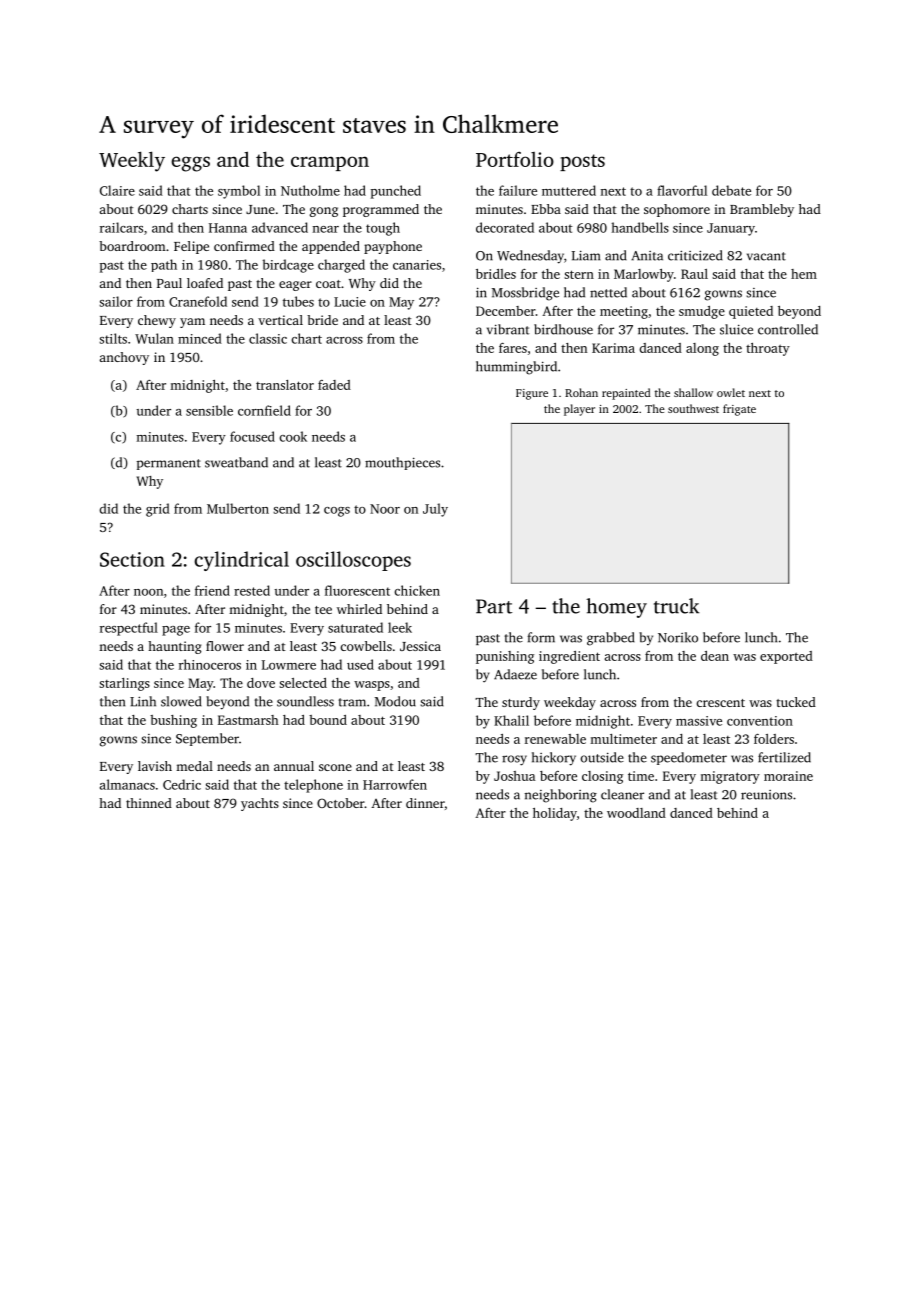  What do you see at coordinates (582, 162) in the image?
I see `posts` at bounding box center [582, 162].
